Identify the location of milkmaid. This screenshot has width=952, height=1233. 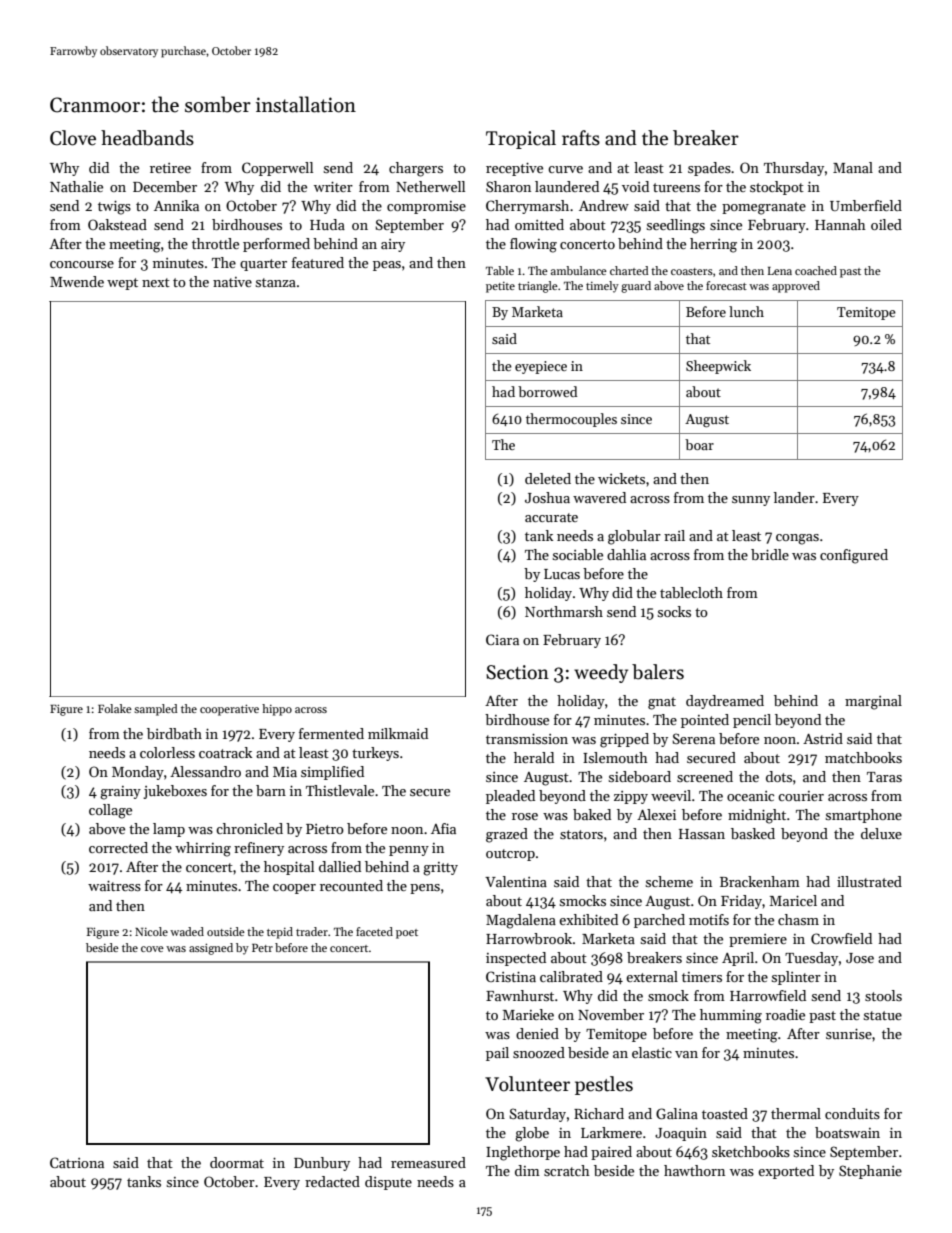
(398, 733).
